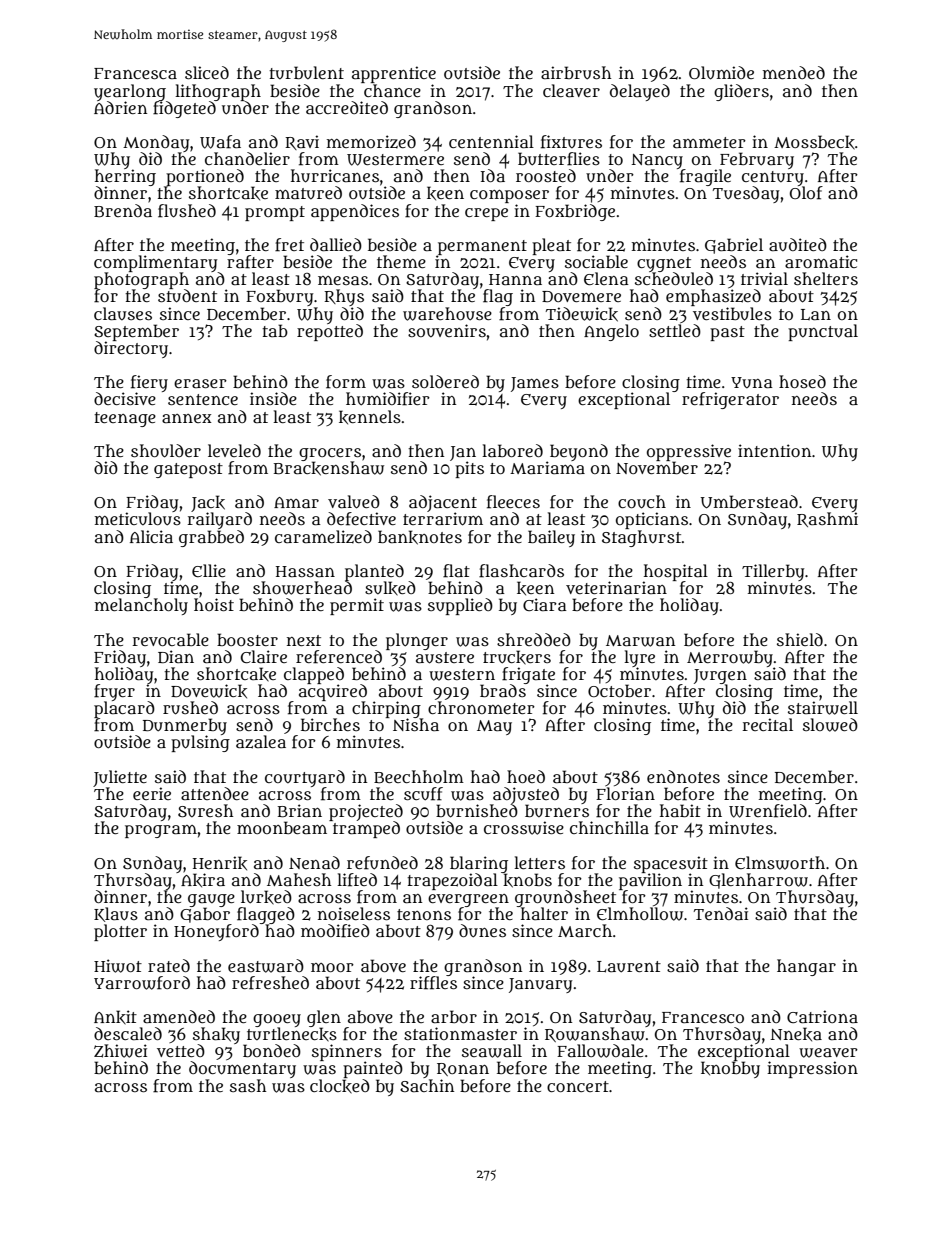  I want to click on crosswise, so click(524, 828).
